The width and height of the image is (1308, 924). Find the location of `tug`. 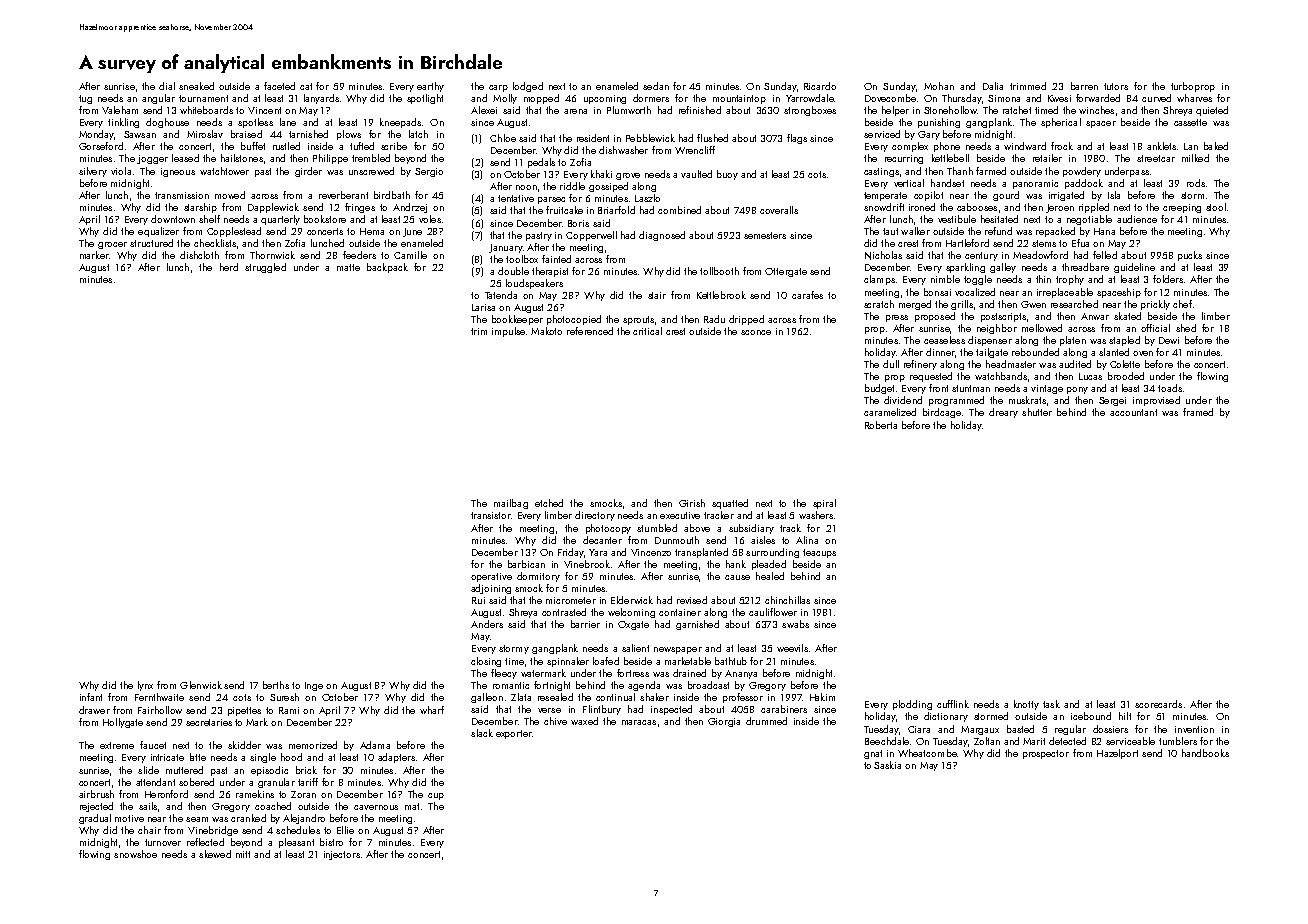

tug is located at coordinates (85, 99).
